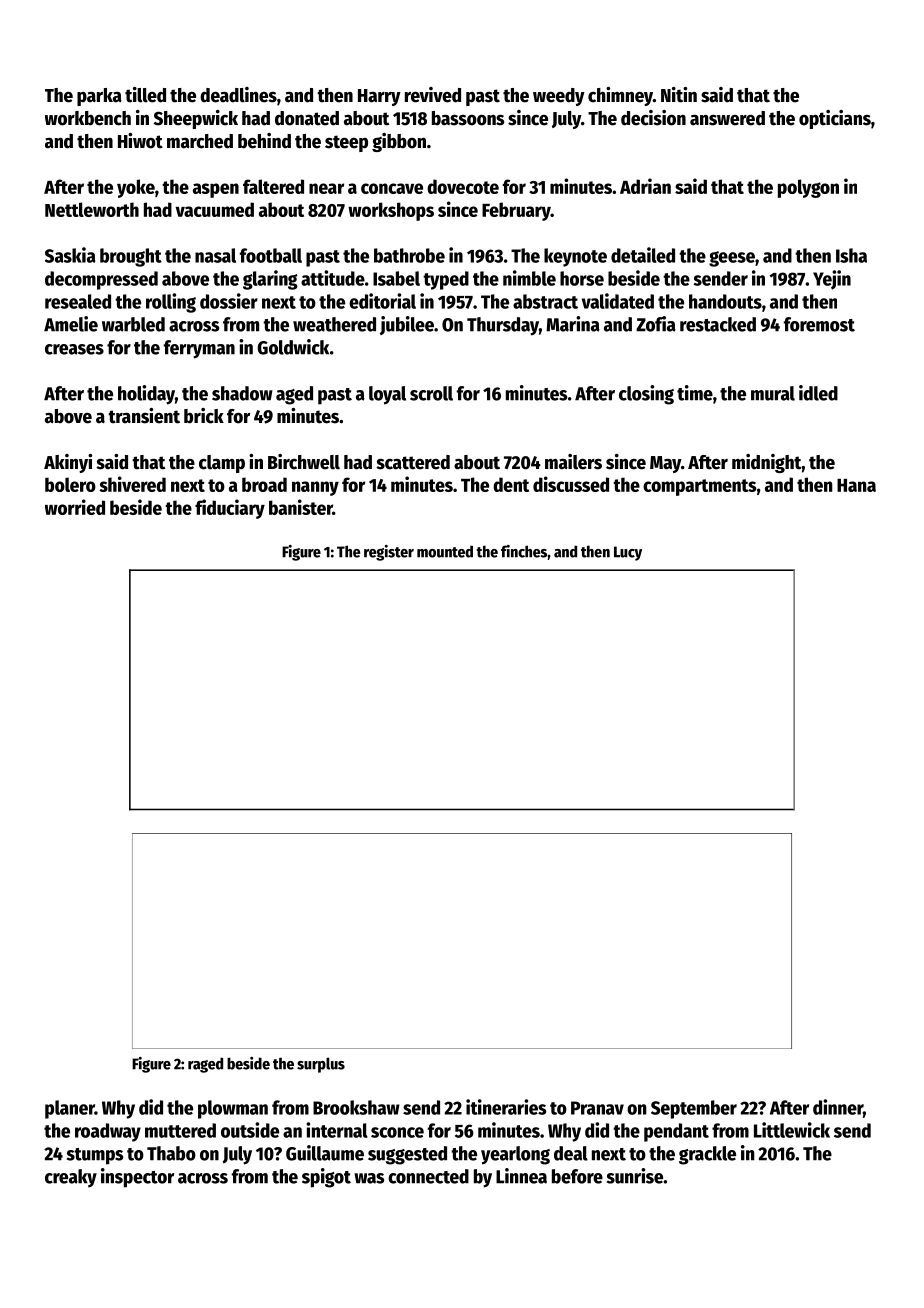  What do you see at coordinates (88, 118) in the page?
I see `workbench` at bounding box center [88, 118].
